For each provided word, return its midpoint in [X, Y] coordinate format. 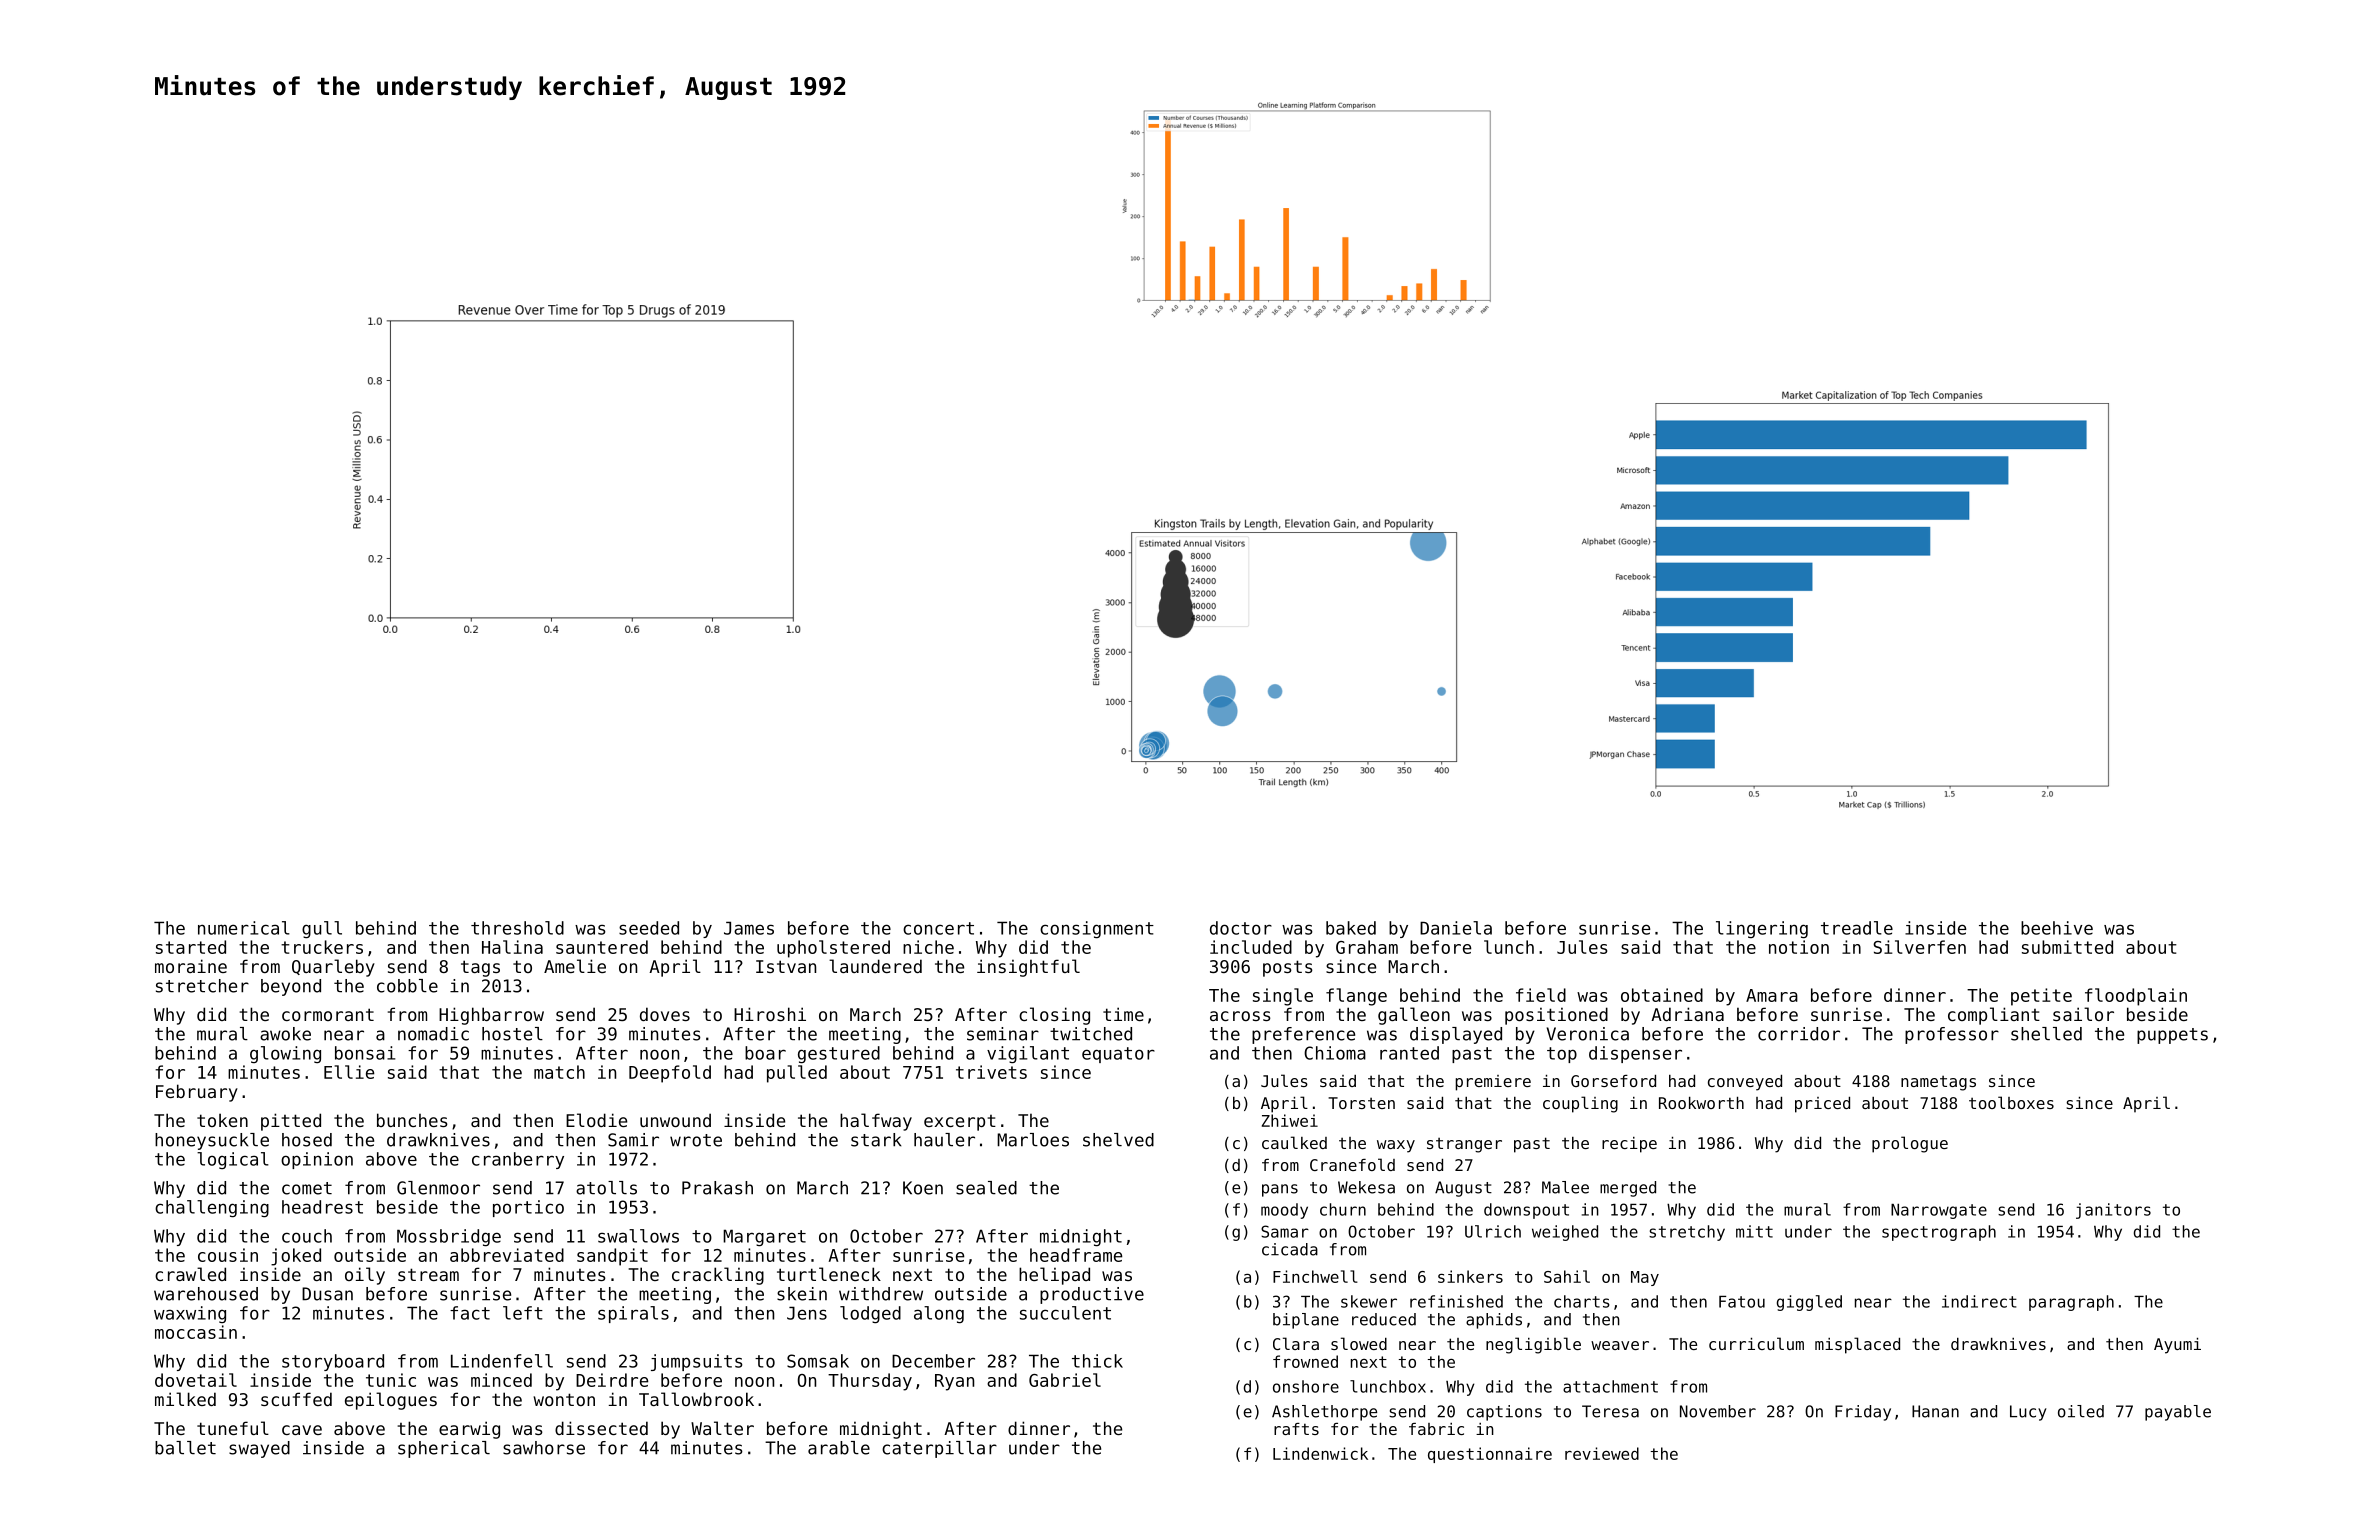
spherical [444, 1449]
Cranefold [1352, 1164]
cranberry [518, 1160]
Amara [1772, 995]
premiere [1493, 1083]
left [523, 1313]
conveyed [1745, 1083]
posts [1288, 968]
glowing [285, 1054]
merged [1628, 1189]
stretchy [1687, 1233]
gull [322, 929]
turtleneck [829, 1274]
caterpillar [939, 1449]
